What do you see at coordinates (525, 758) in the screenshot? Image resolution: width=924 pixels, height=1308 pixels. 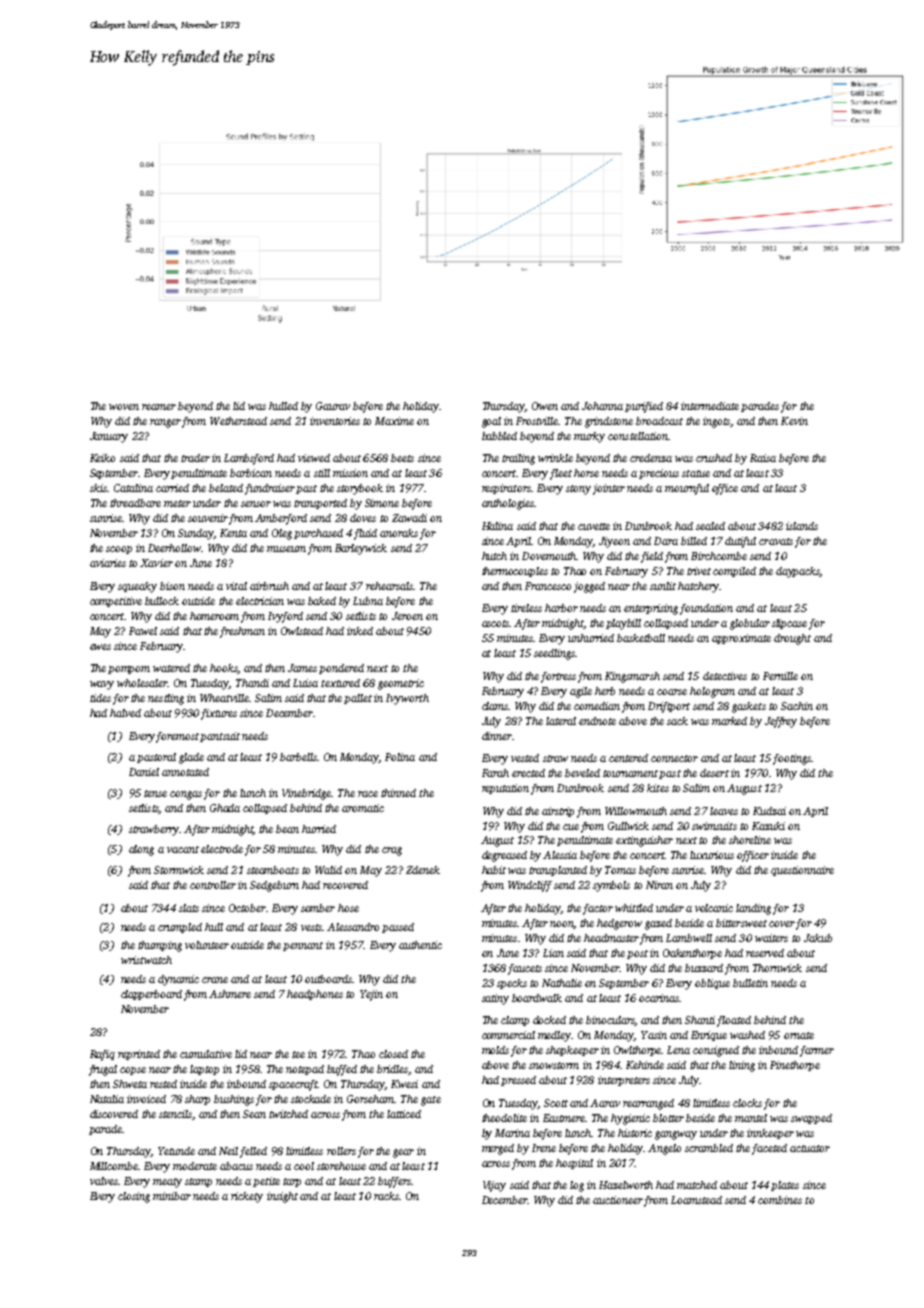 I see `vested` at bounding box center [525, 758].
